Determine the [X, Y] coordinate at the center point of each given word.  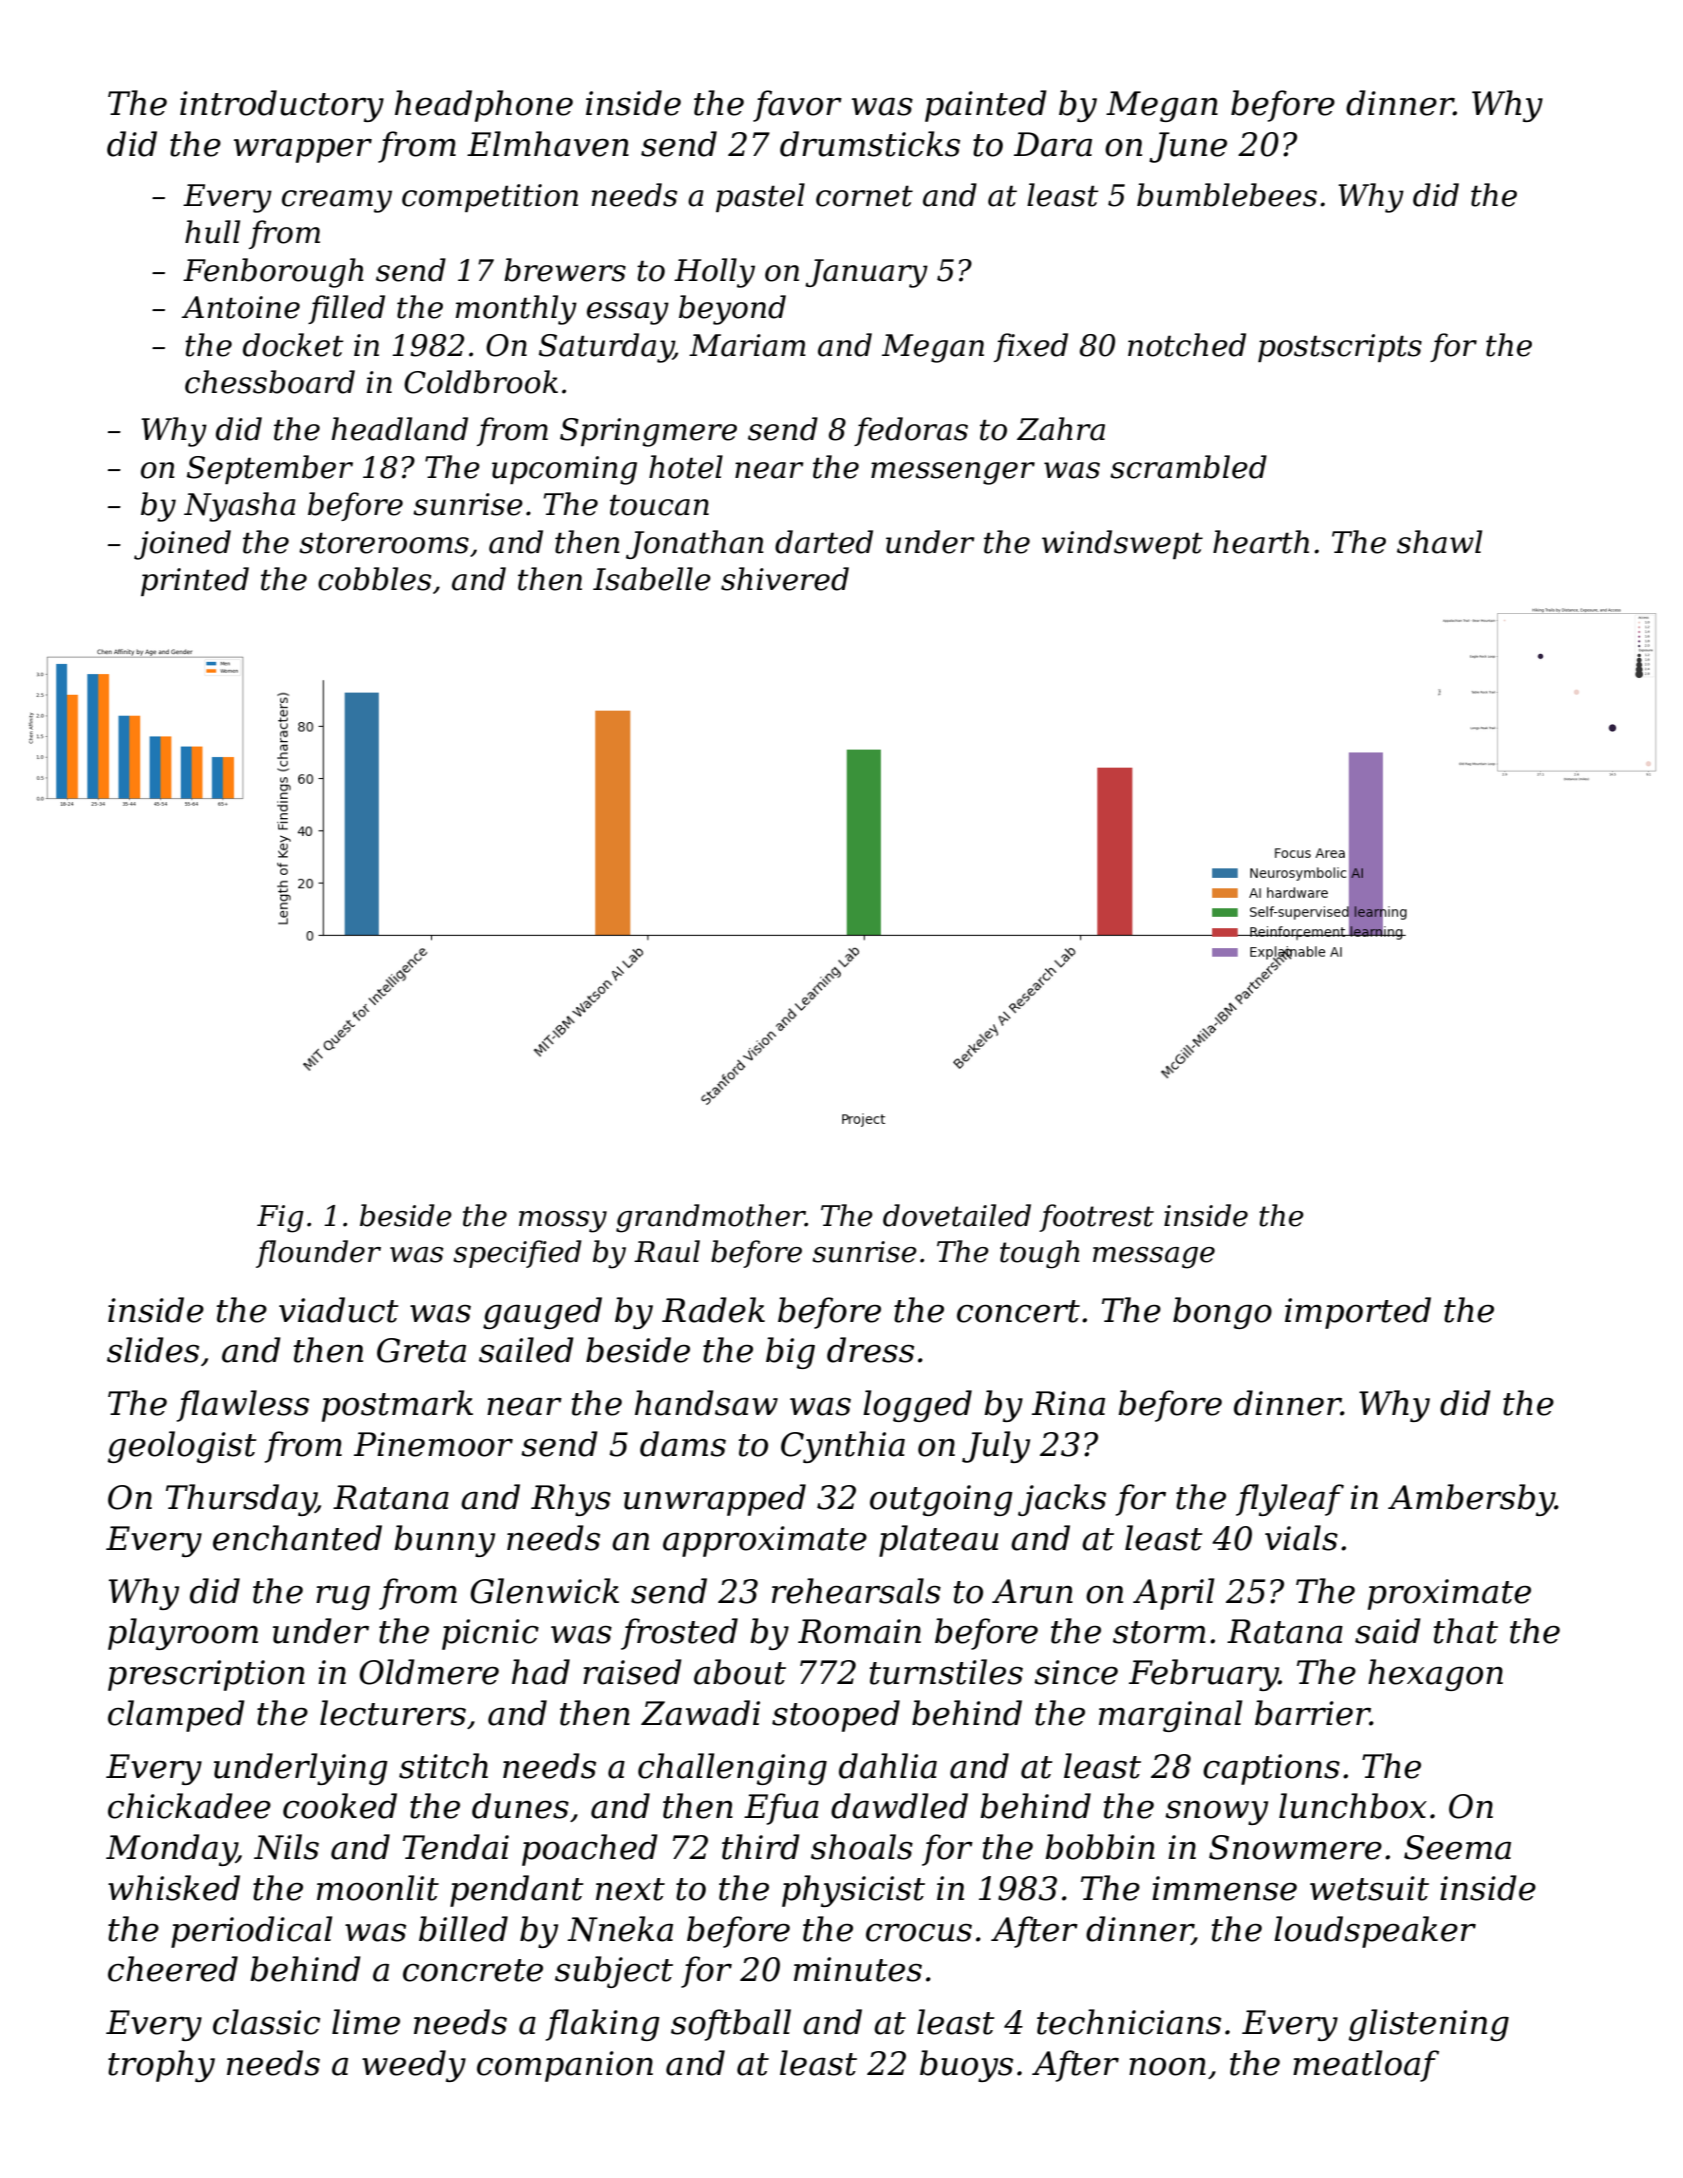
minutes [858, 1969]
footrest [1096, 1218]
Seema [1457, 1847]
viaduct [339, 1310]
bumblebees [1227, 195]
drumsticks [870, 144]
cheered [173, 1969]
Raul [667, 1251]
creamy [337, 201]
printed [195, 581]
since [1076, 1672]
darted [824, 542]
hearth [1261, 542]
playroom [183, 1634]
